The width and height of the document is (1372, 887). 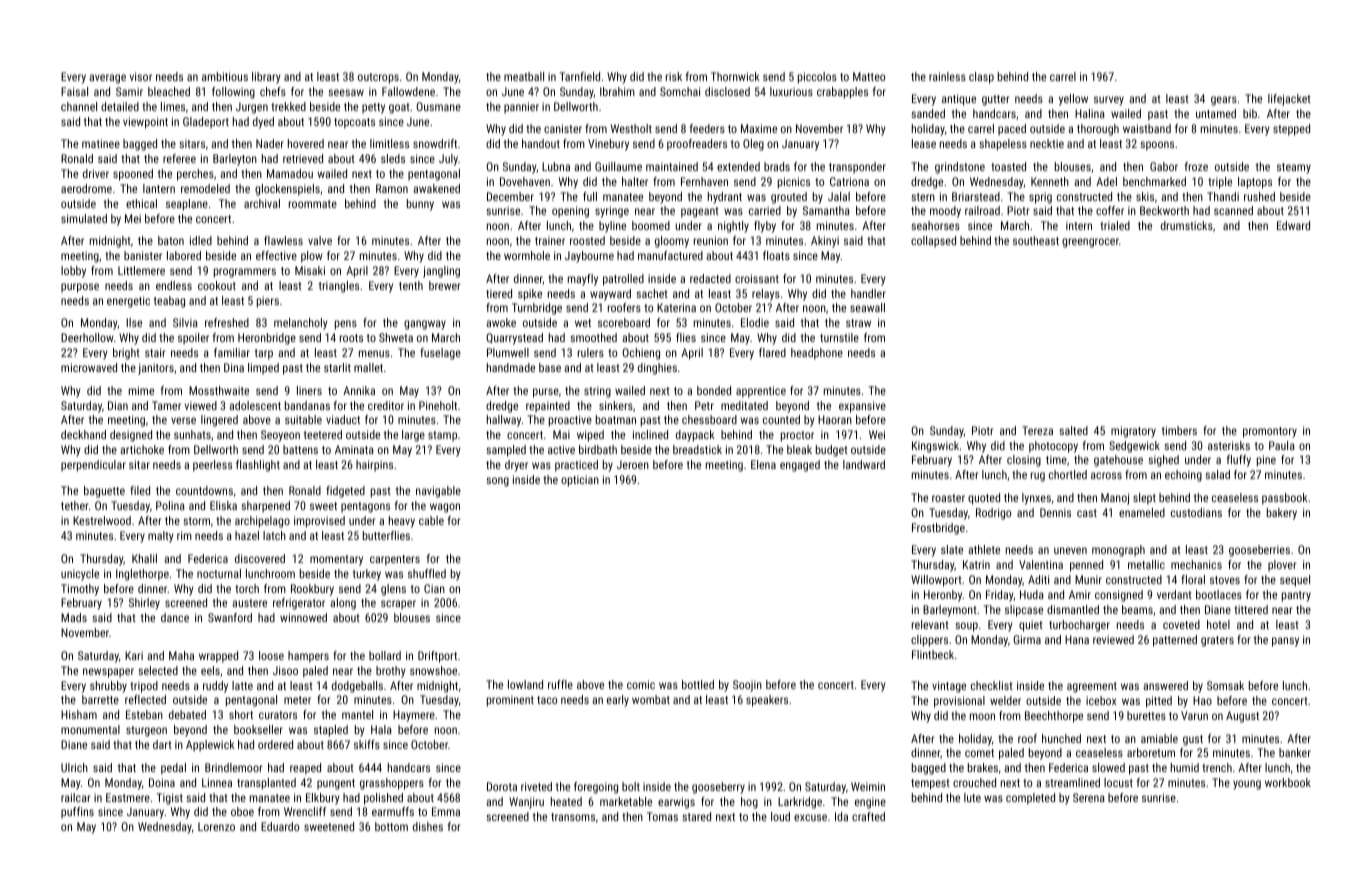 What do you see at coordinates (428, 826) in the document?
I see `dishes` at bounding box center [428, 826].
